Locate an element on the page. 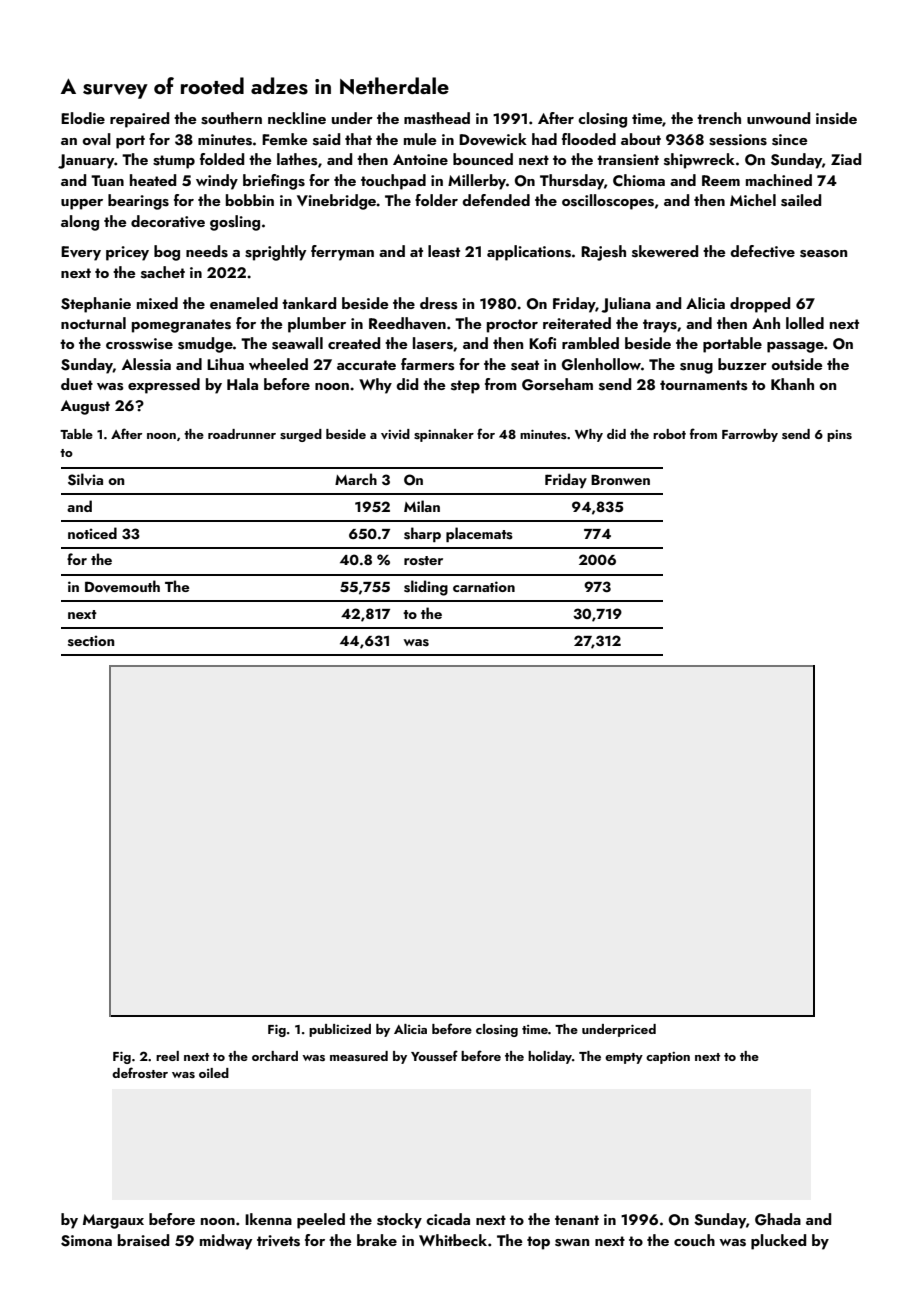 This image has height=1308, width=924. reel is located at coordinates (167, 1056).
